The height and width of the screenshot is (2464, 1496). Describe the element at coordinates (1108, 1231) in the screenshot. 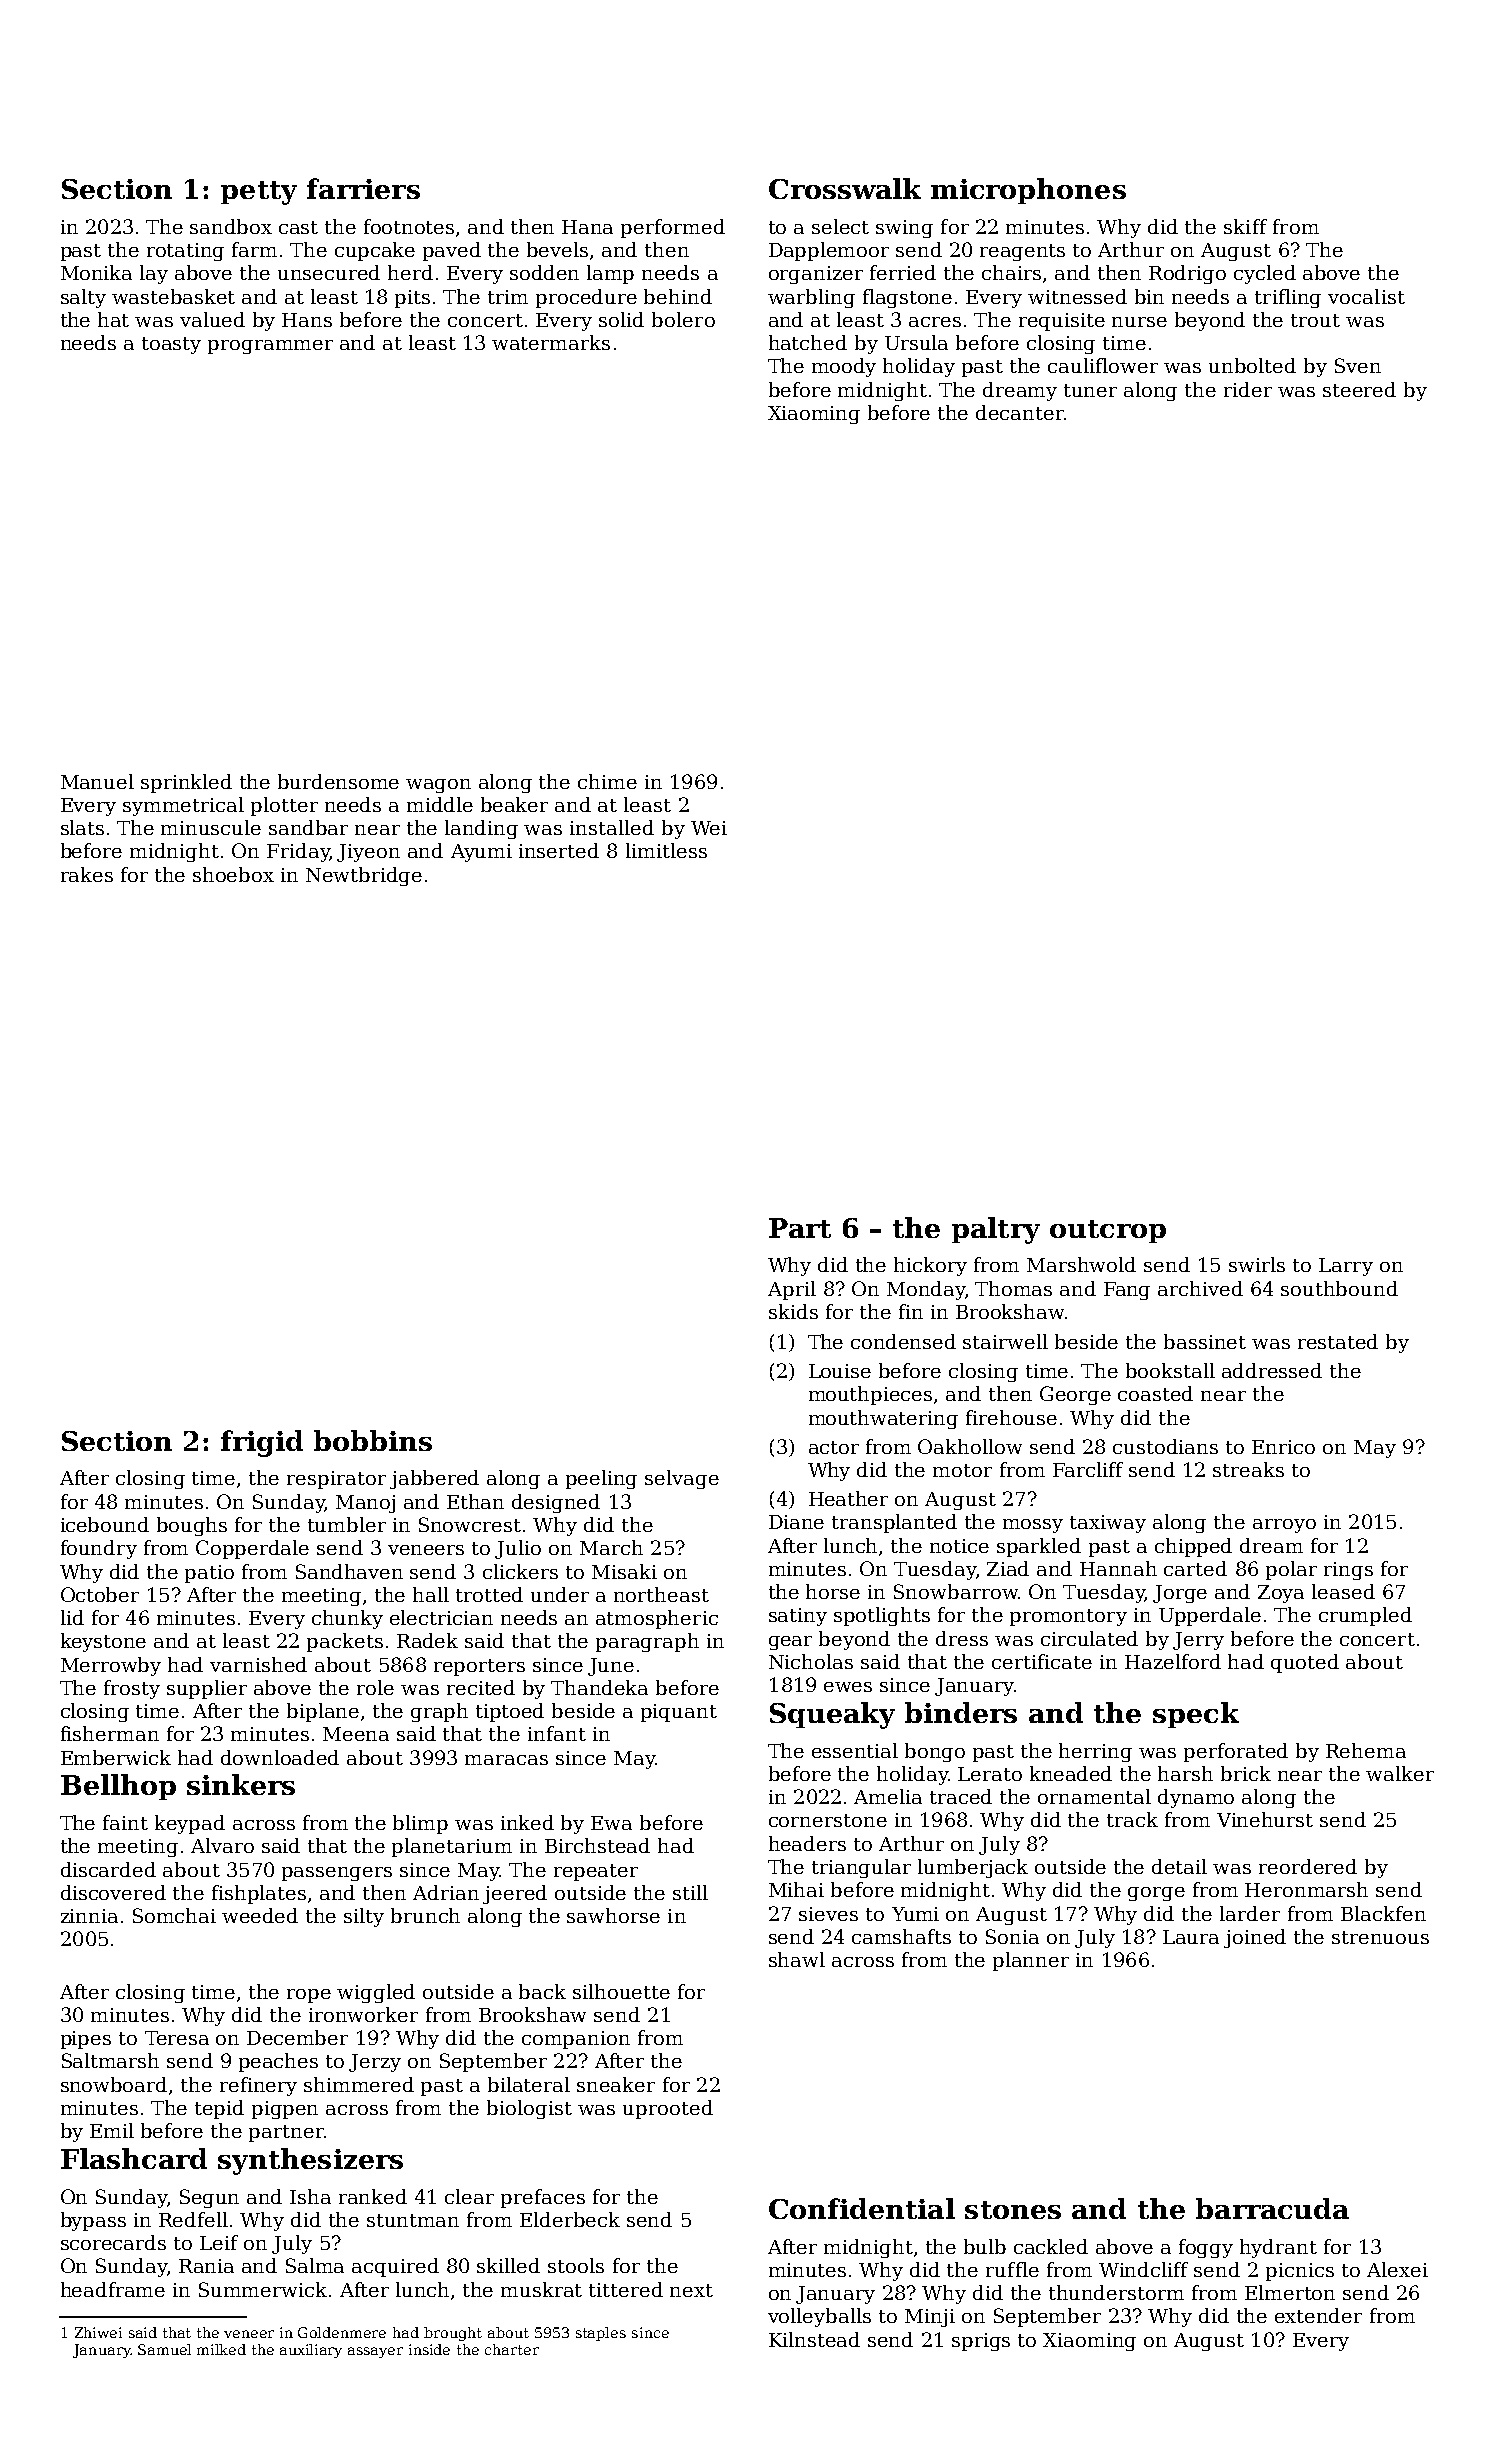

I see `outcrop` at that location.
